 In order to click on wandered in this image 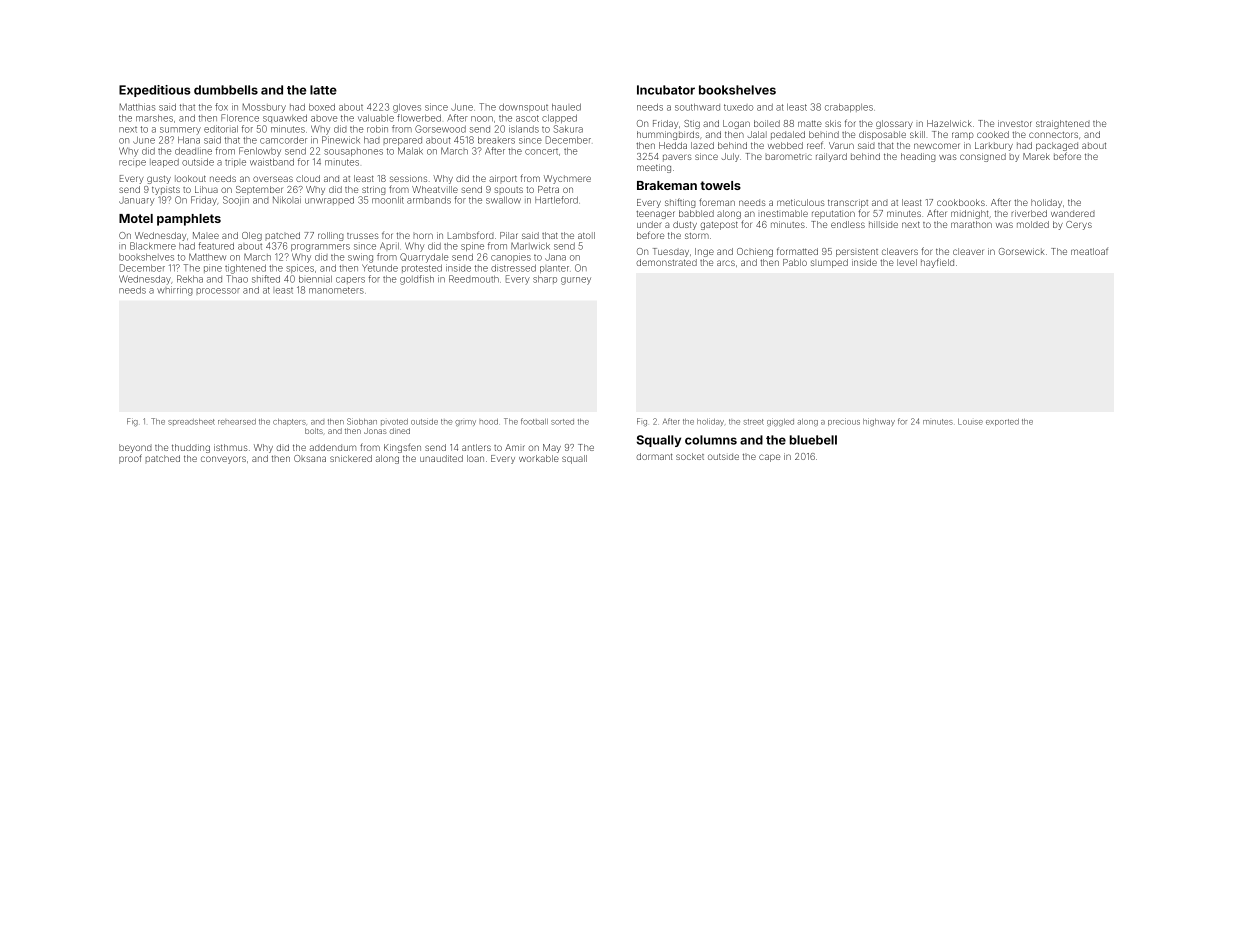, I will do `click(1073, 213)`.
